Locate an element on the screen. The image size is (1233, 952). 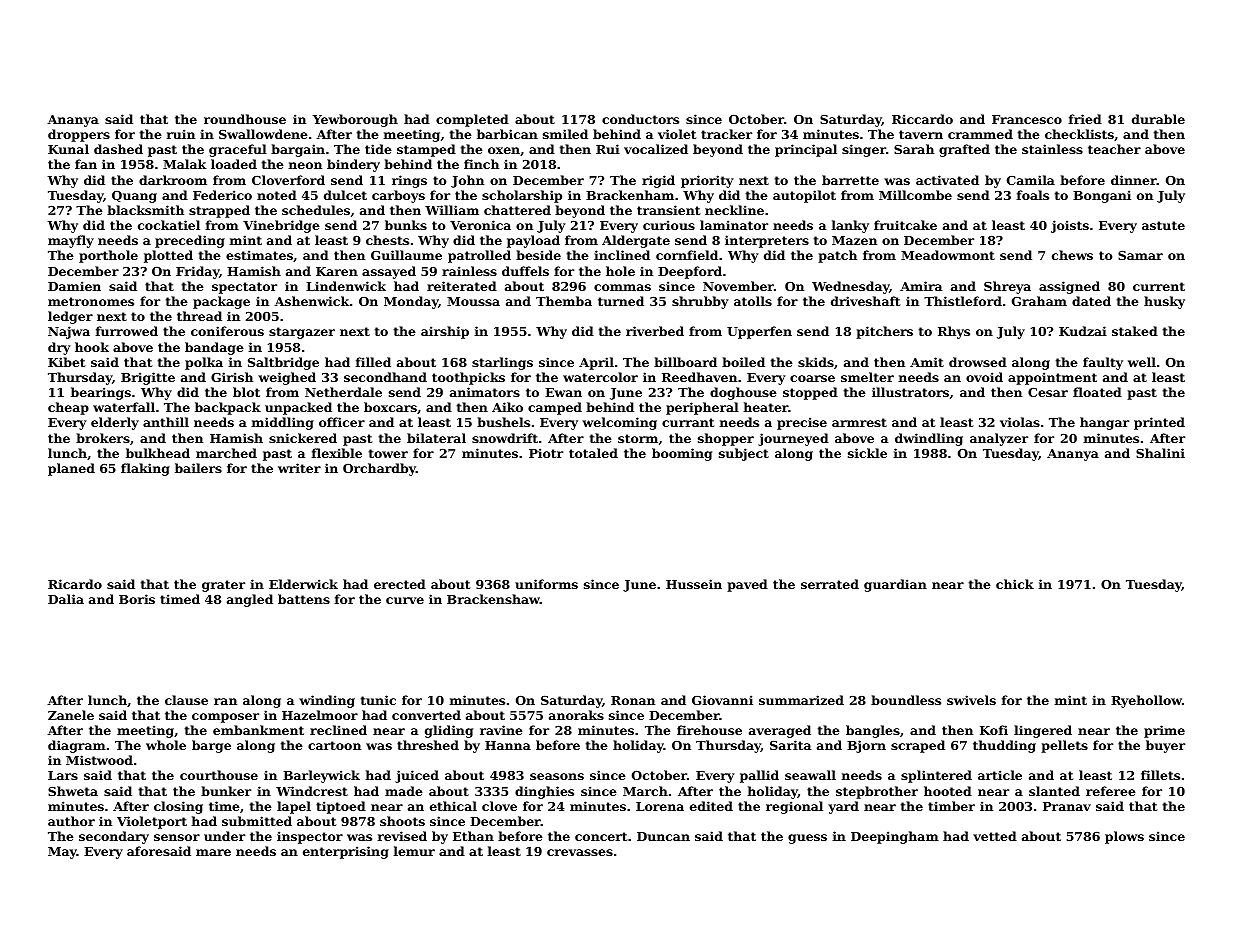
Elderwick is located at coordinates (303, 584).
